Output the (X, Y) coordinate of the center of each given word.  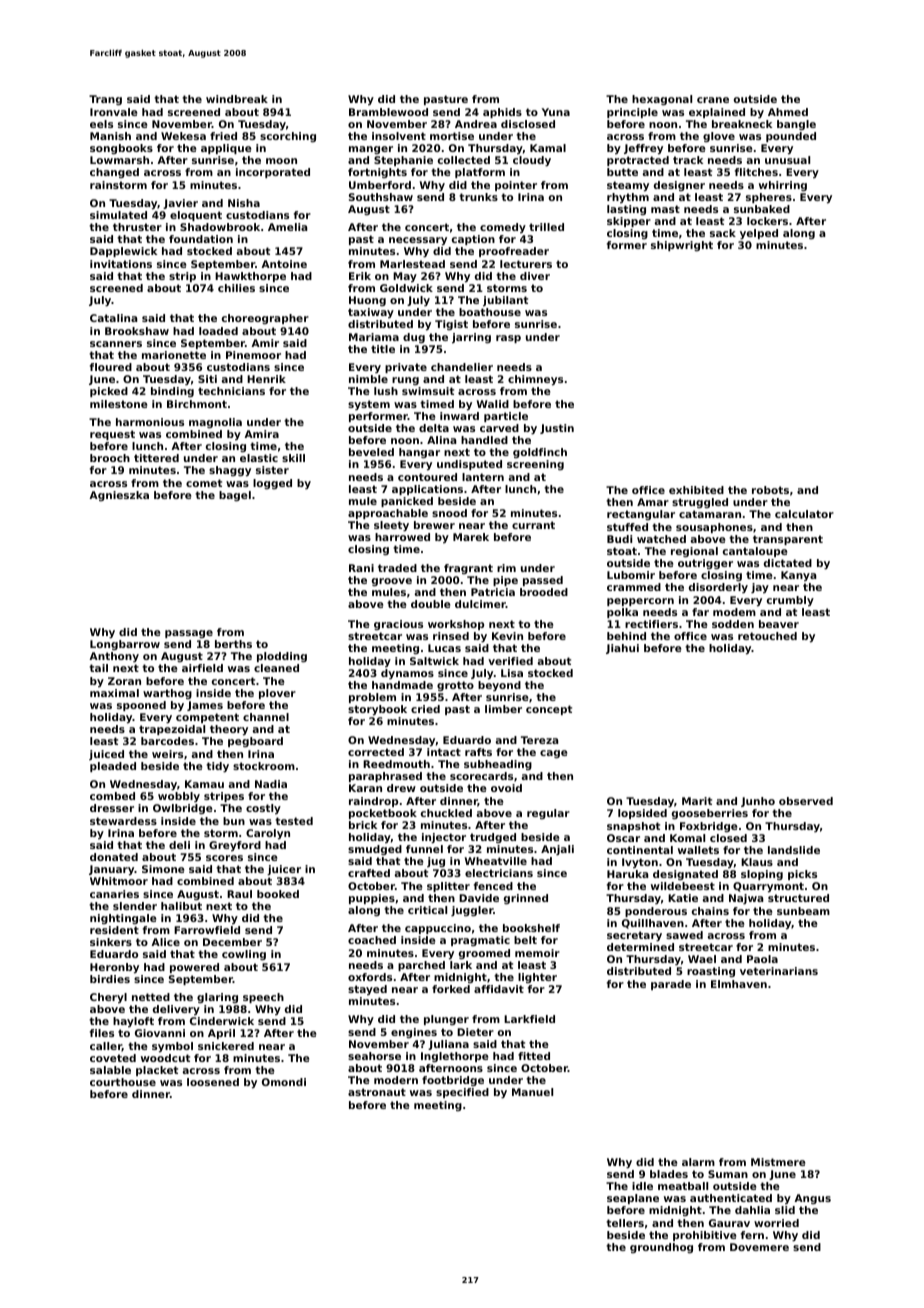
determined (640, 947)
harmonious (150, 422)
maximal (114, 693)
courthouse (123, 1082)
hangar (419, 453)
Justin (557, 429)
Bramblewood (388, 112)
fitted (534, 1056)
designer (679, 186)
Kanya (799, 576)
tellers (625, 1223)
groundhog (661, 1248)
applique (226, 149)
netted (151, 997)
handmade (402, 685)
